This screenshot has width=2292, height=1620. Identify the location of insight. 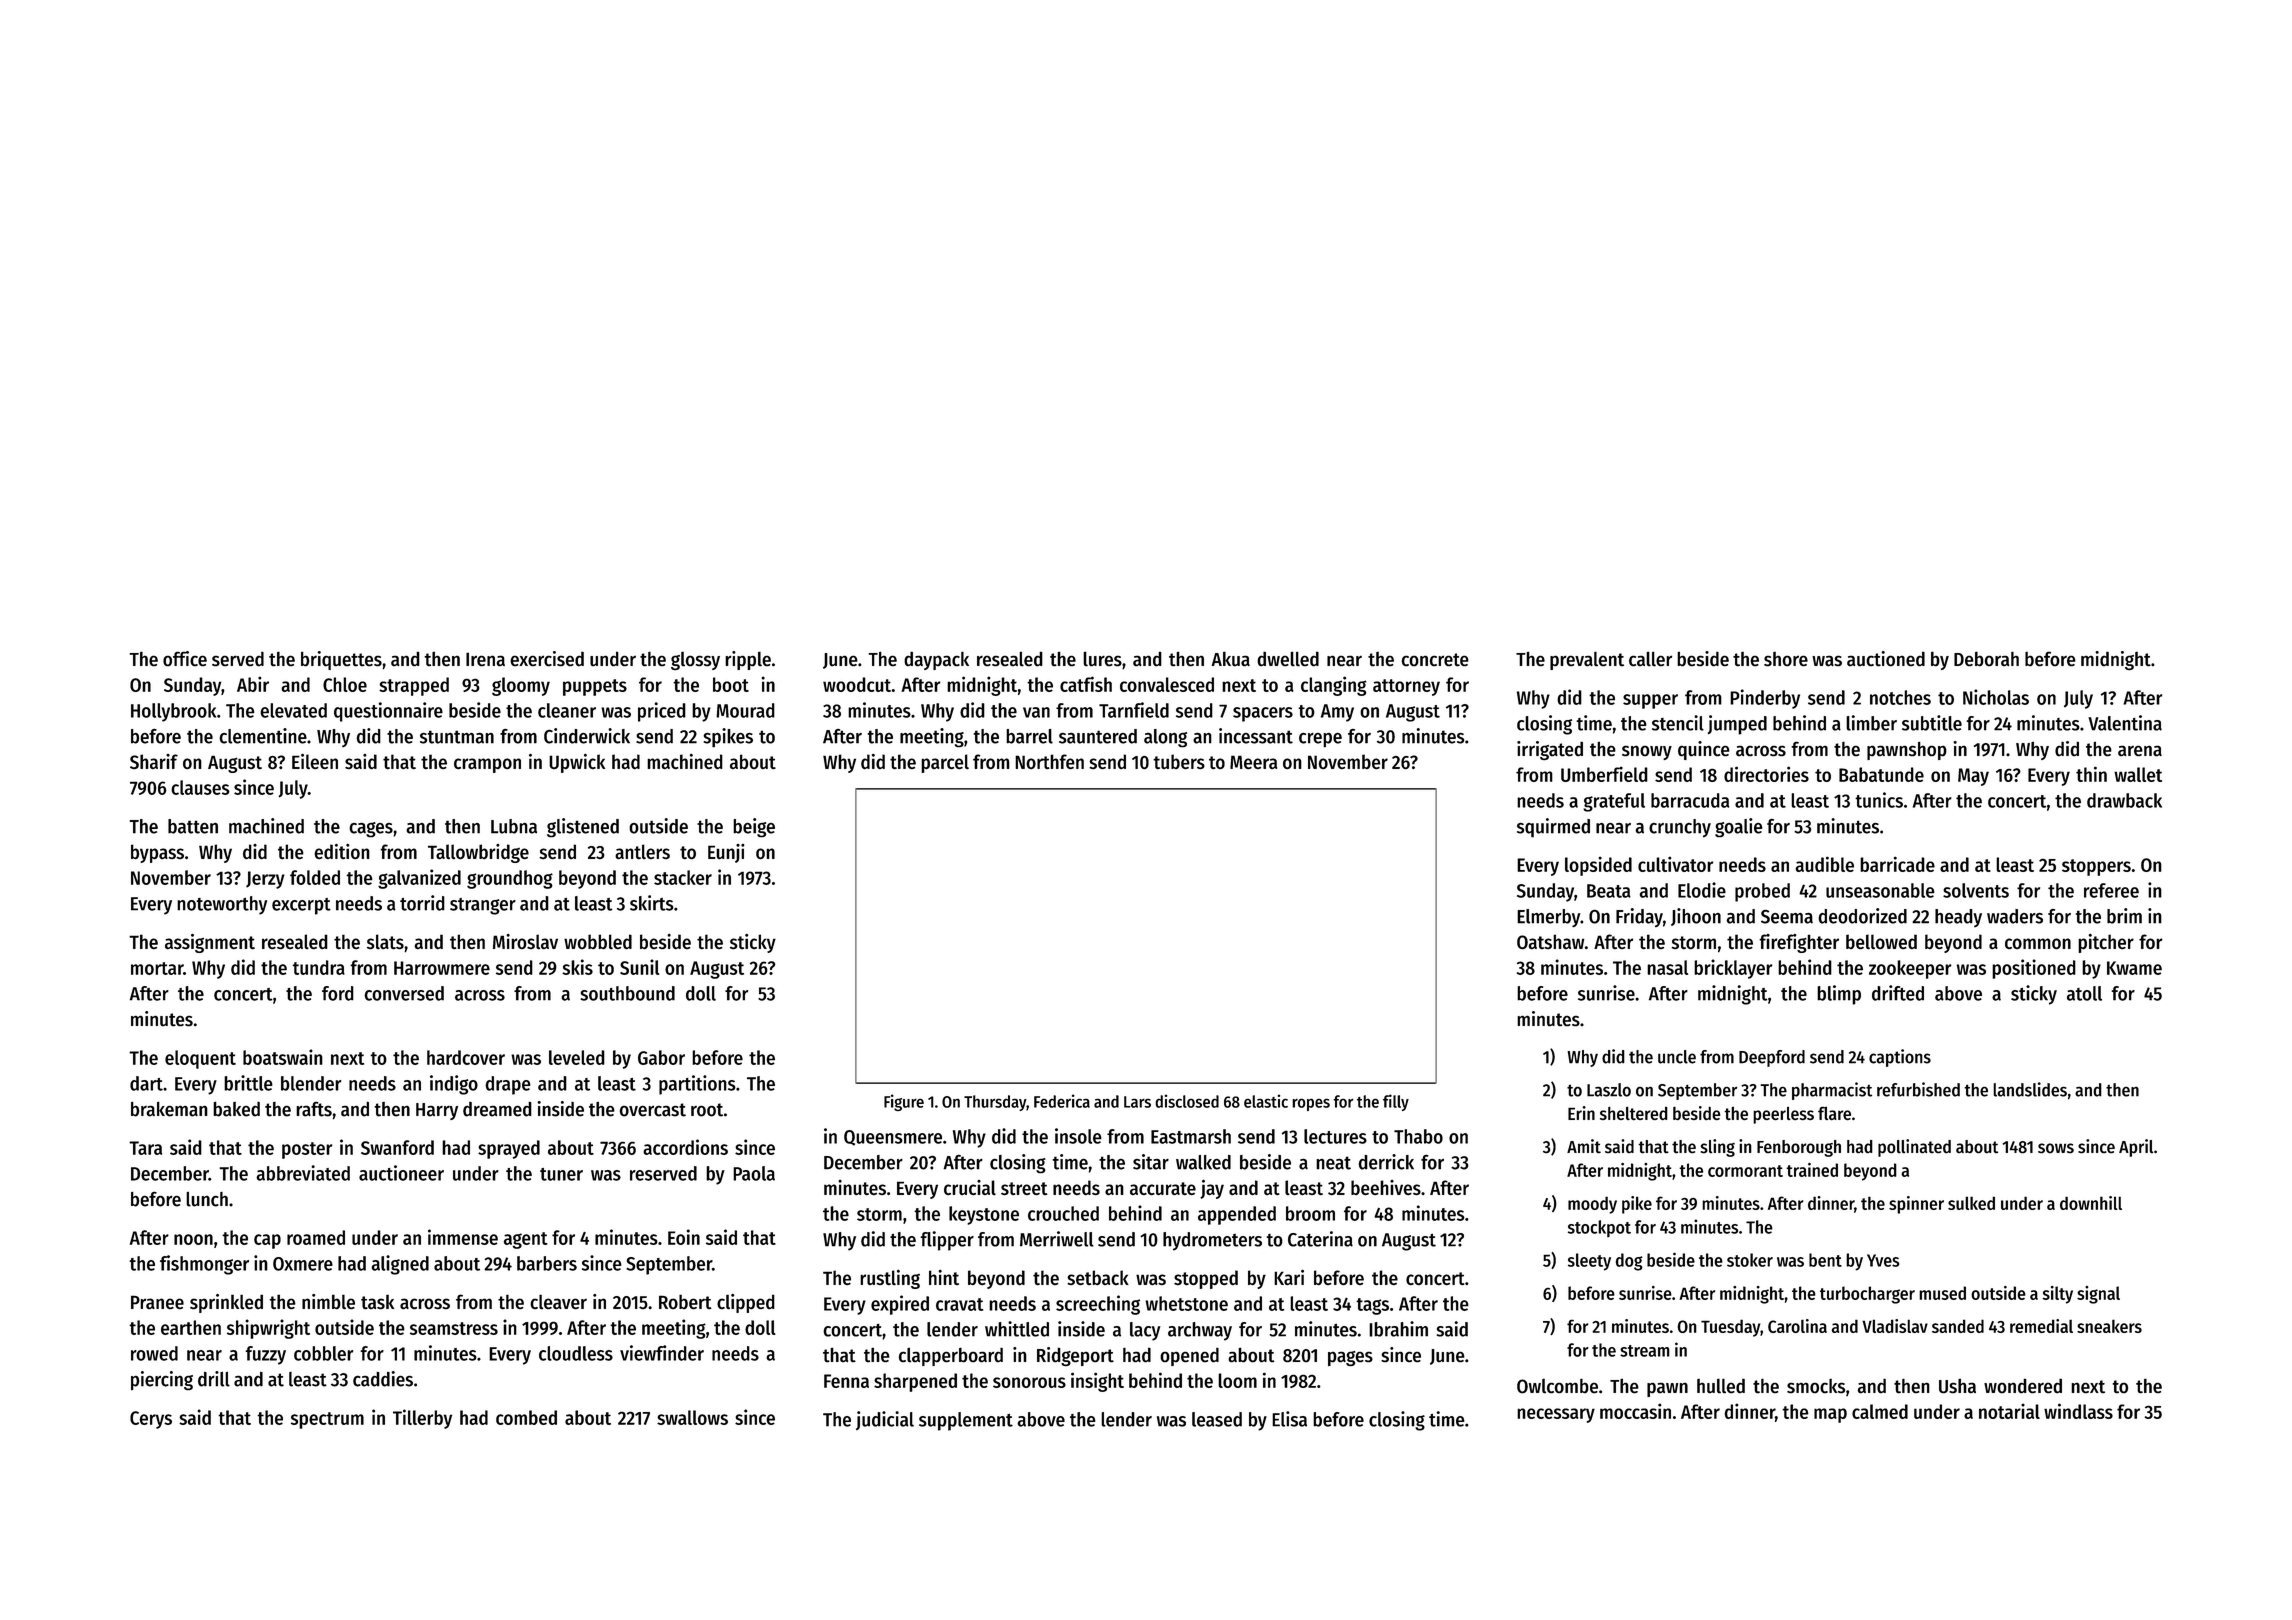
(1097, 1382).
